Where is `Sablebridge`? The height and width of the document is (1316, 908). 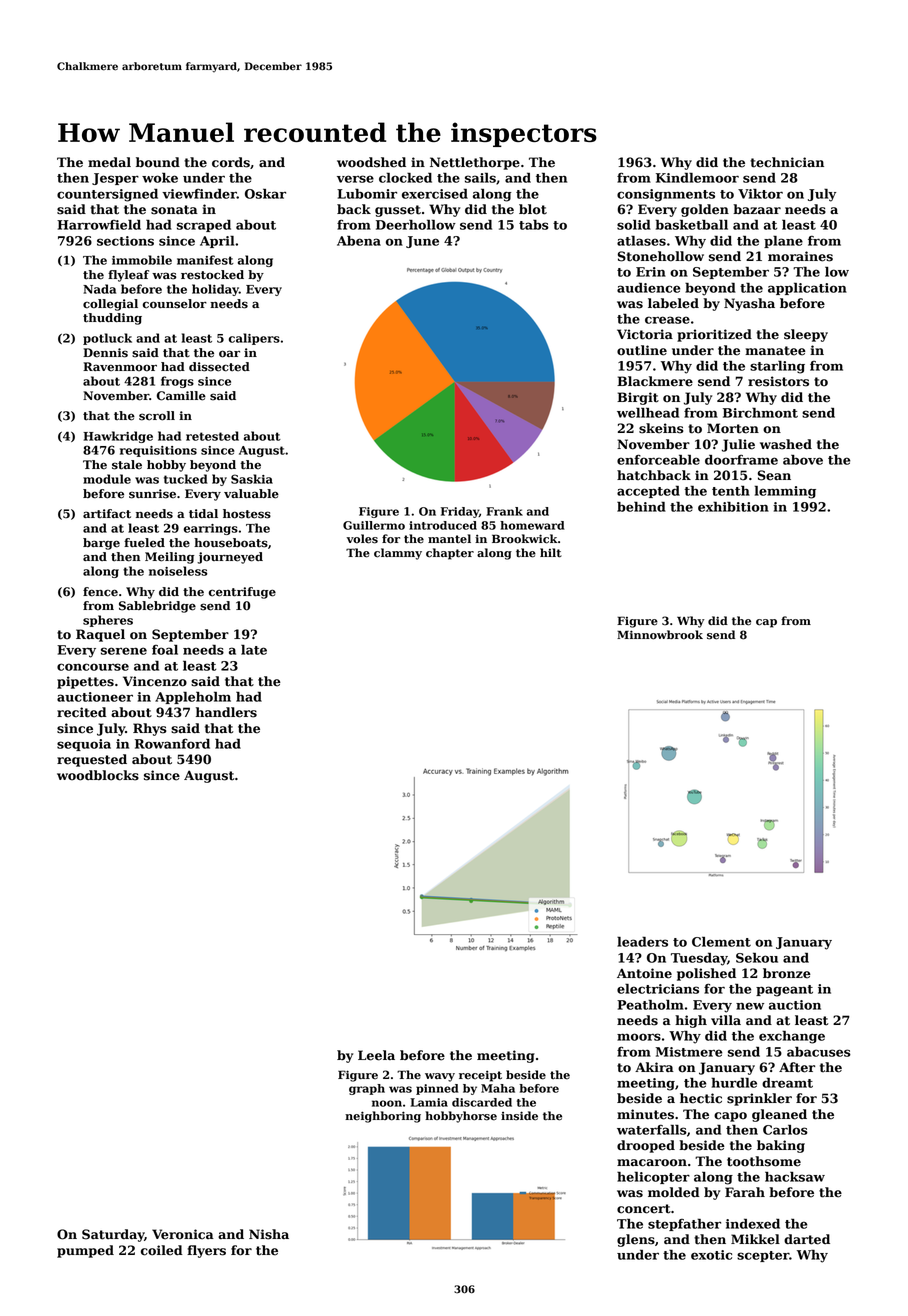
Sablebridge is located at coordinates (157, 607).
